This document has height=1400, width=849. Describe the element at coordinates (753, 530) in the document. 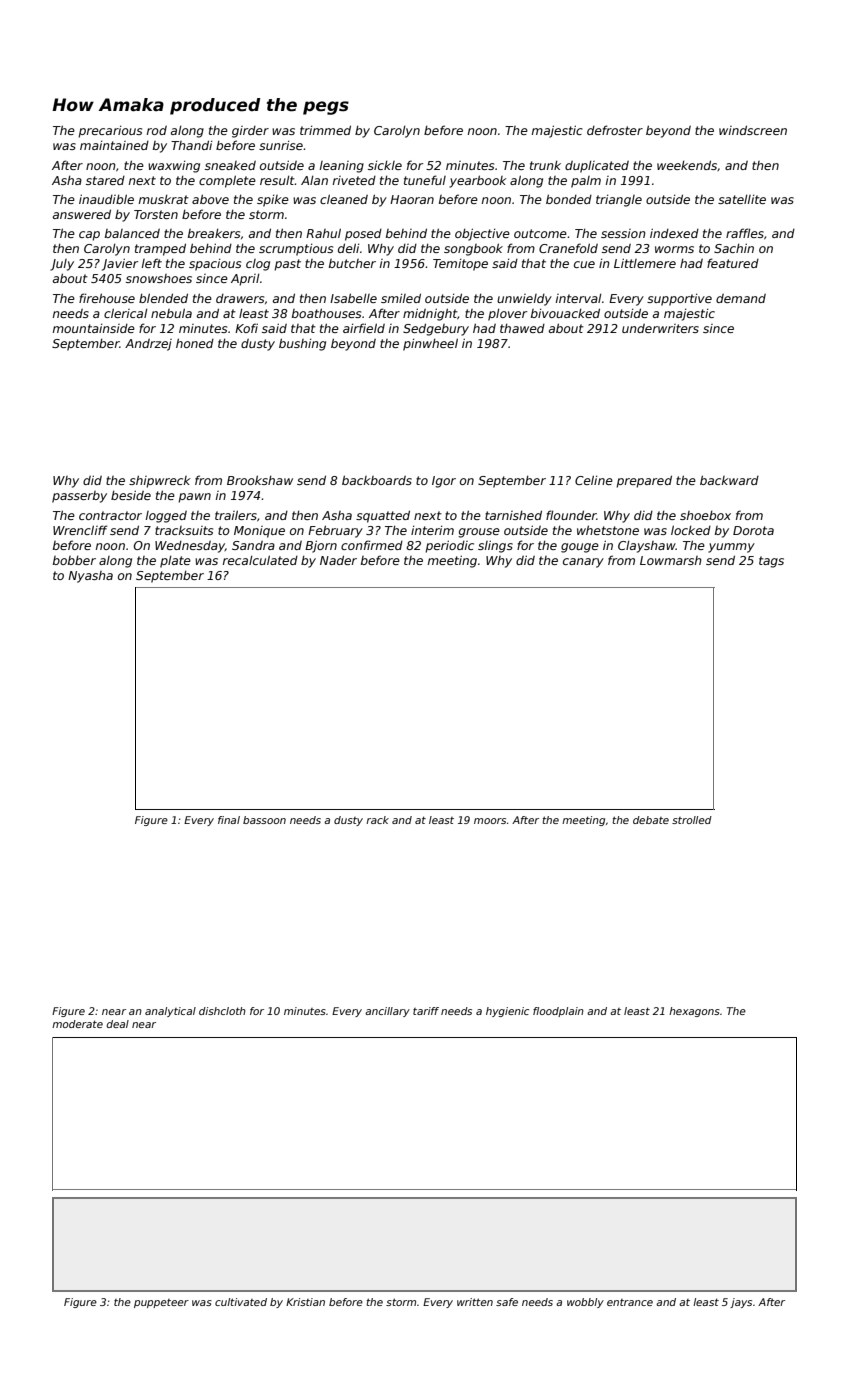

I see `Dorota` at that location.
